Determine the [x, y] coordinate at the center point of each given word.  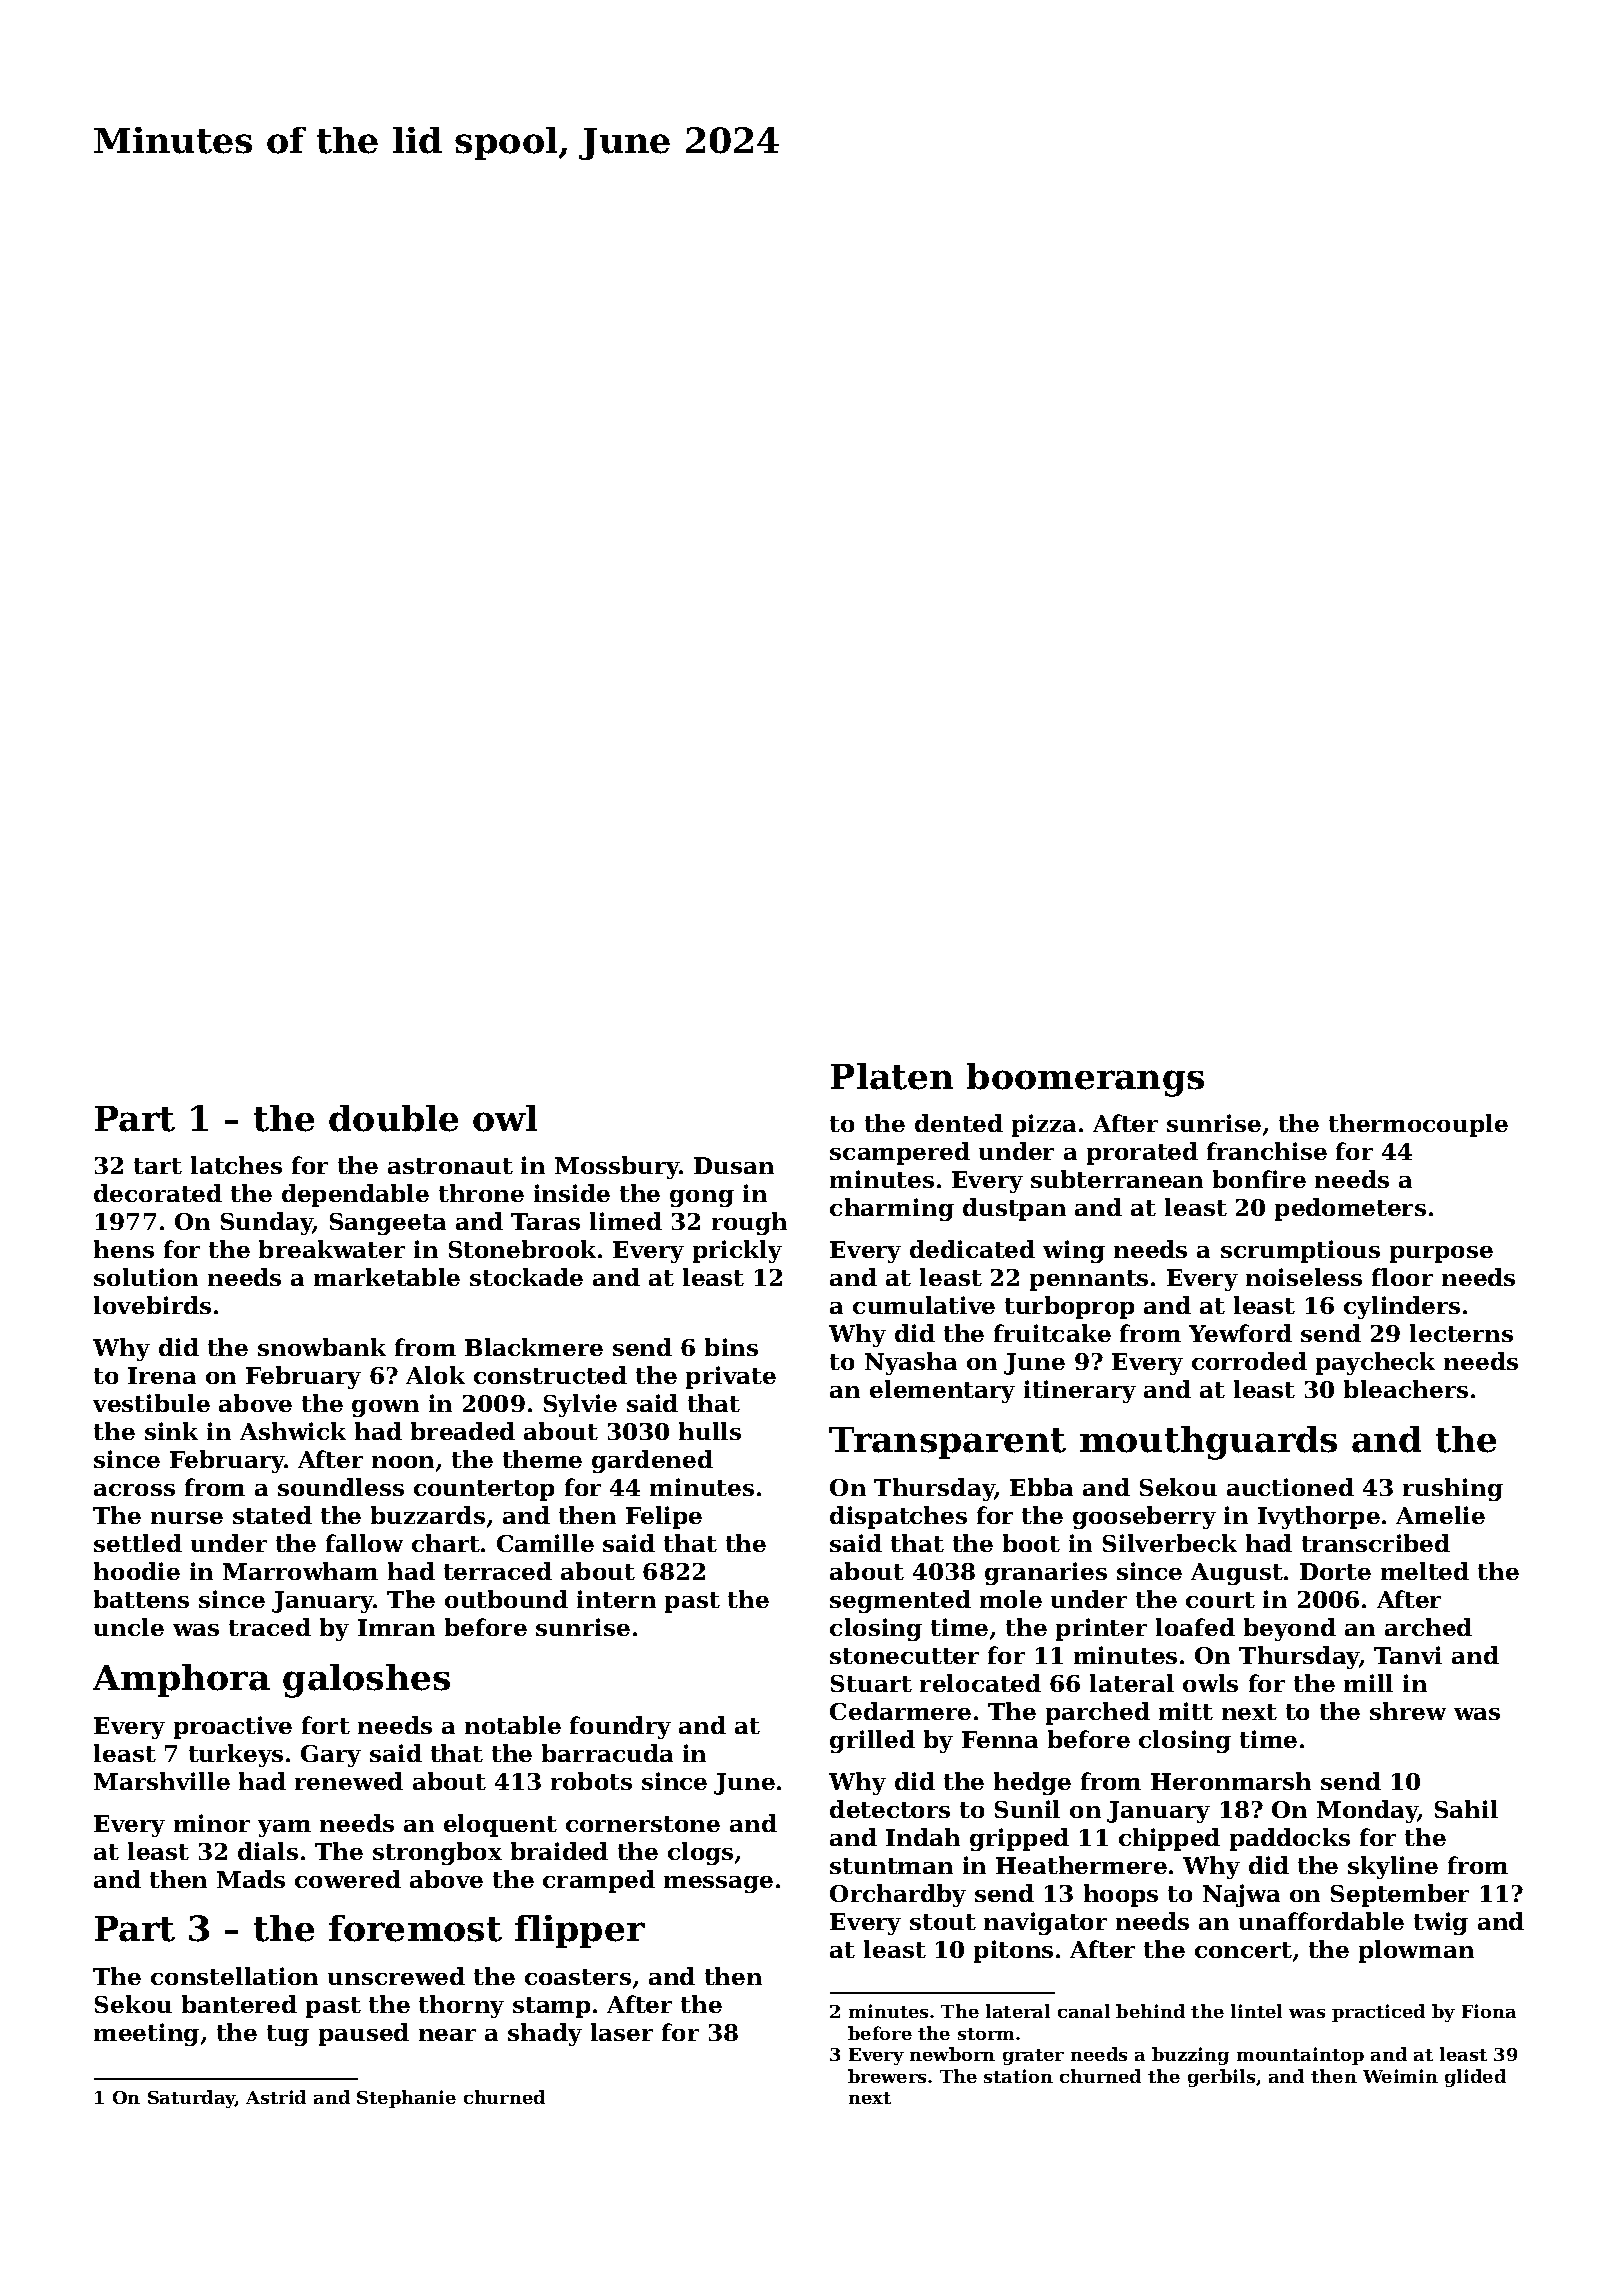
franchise [1267, 1151]
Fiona [1489, 2011]
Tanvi [1408, 1655]
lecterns [1461, 1333]
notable [513, 1725]
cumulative [924, 1305]
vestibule [151, 1403]
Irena [162, 1375]
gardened [652, 1461]
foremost [415, 1928]
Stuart [871, 1683]
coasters [578, 1977]
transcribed [1376, 1543]
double [393, 1118]
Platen [892, 1076]
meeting [146, 2034]
